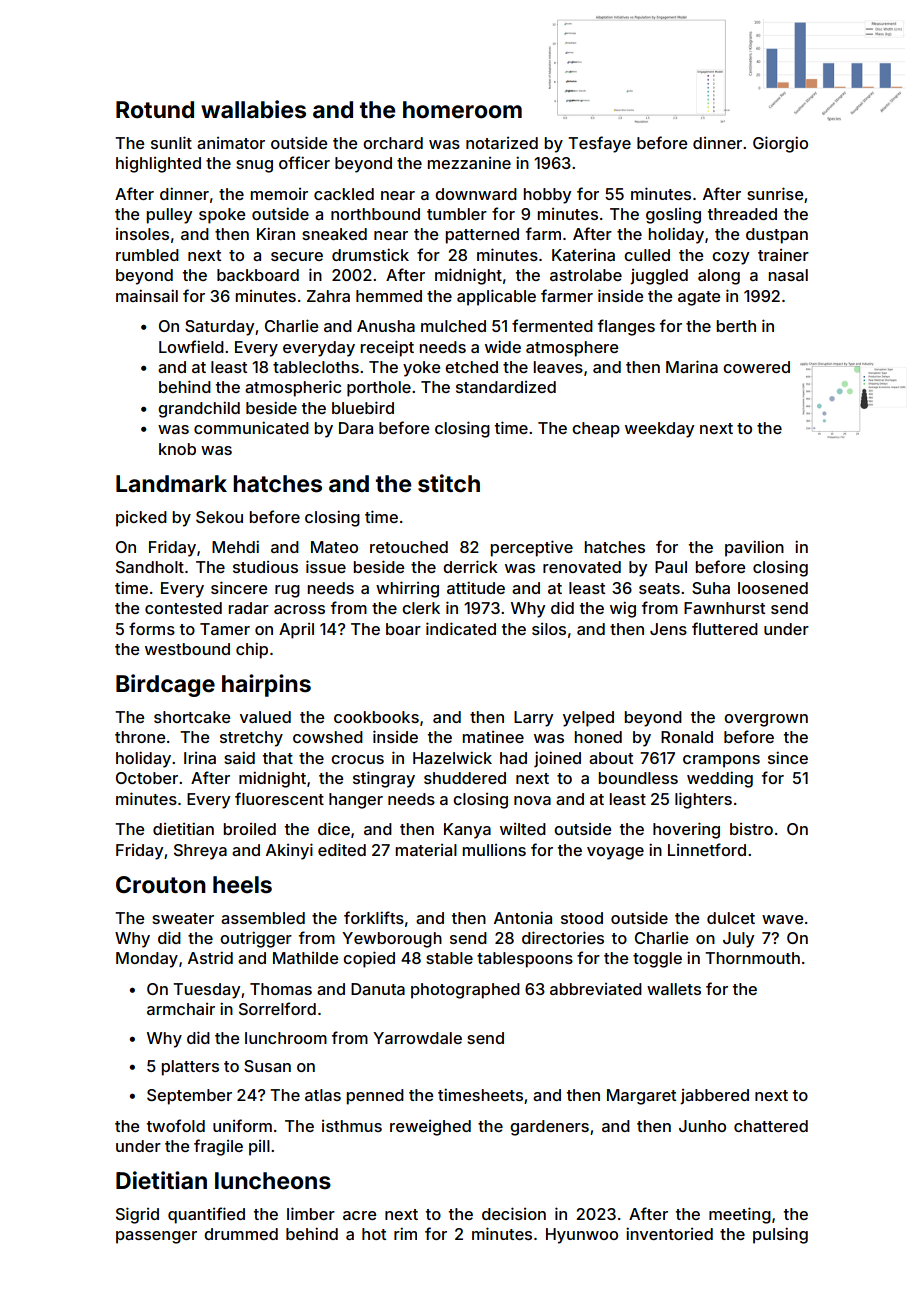 Image resolution: width=924 pixels, height=1308 pixels. I want to click on Tesfaye, so click(599, 144).
